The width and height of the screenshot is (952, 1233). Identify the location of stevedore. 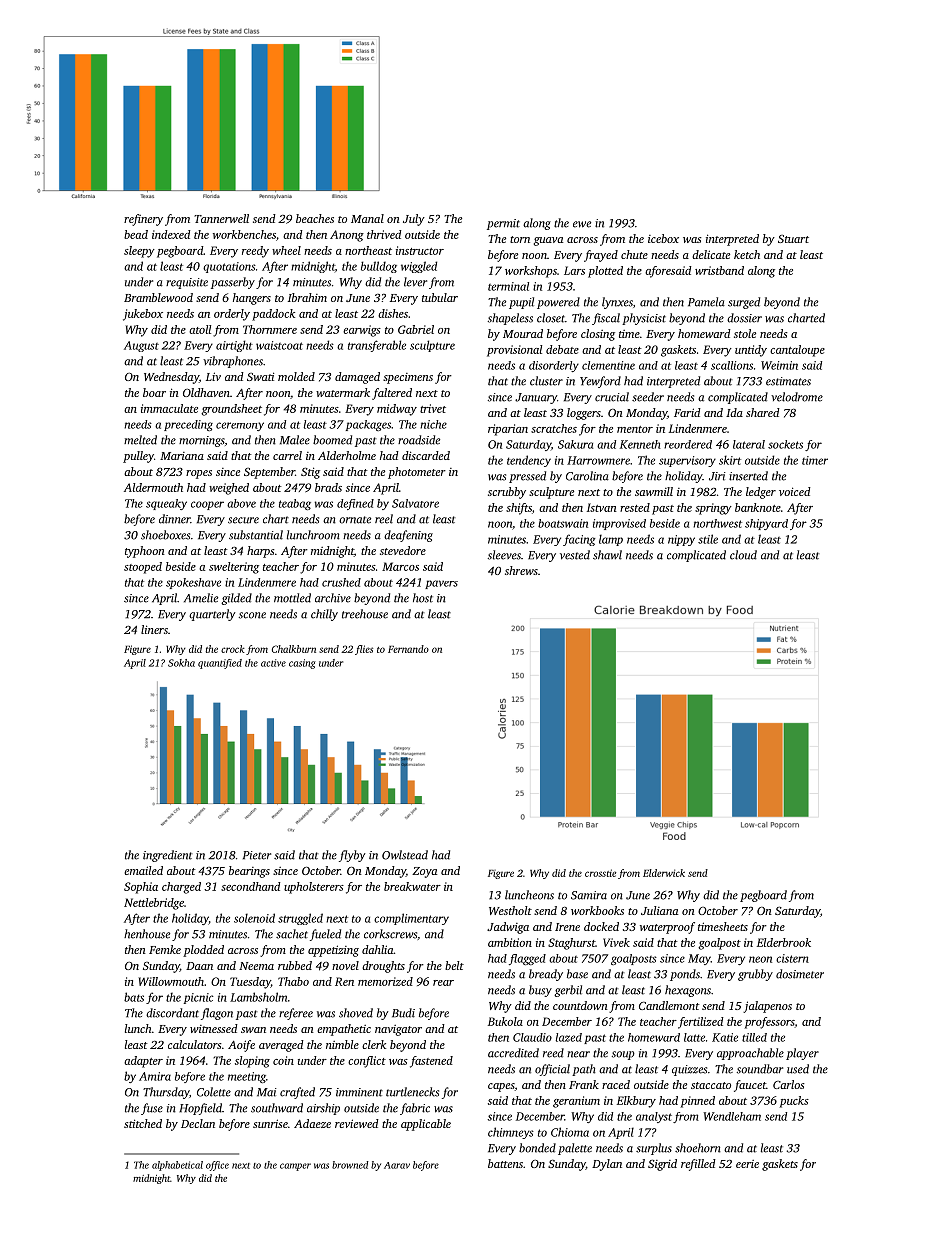
(403, 550).
